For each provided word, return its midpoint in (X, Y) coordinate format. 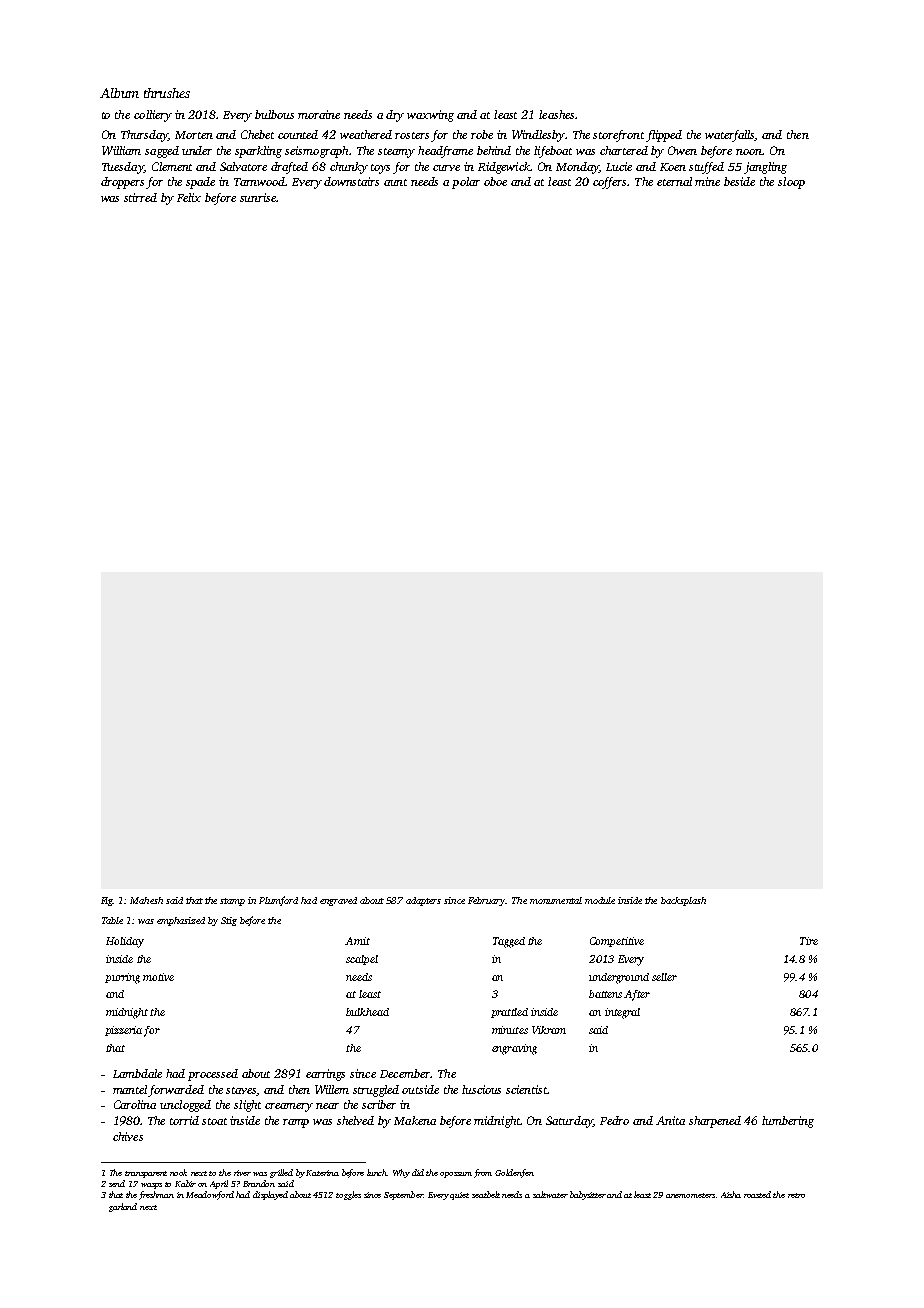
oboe (495, 181)
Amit (357, 941)
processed (213, 1075)
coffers (609, 183)
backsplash (683, 901)
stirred (140, 197)
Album (119, 93)
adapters (423, 901)
